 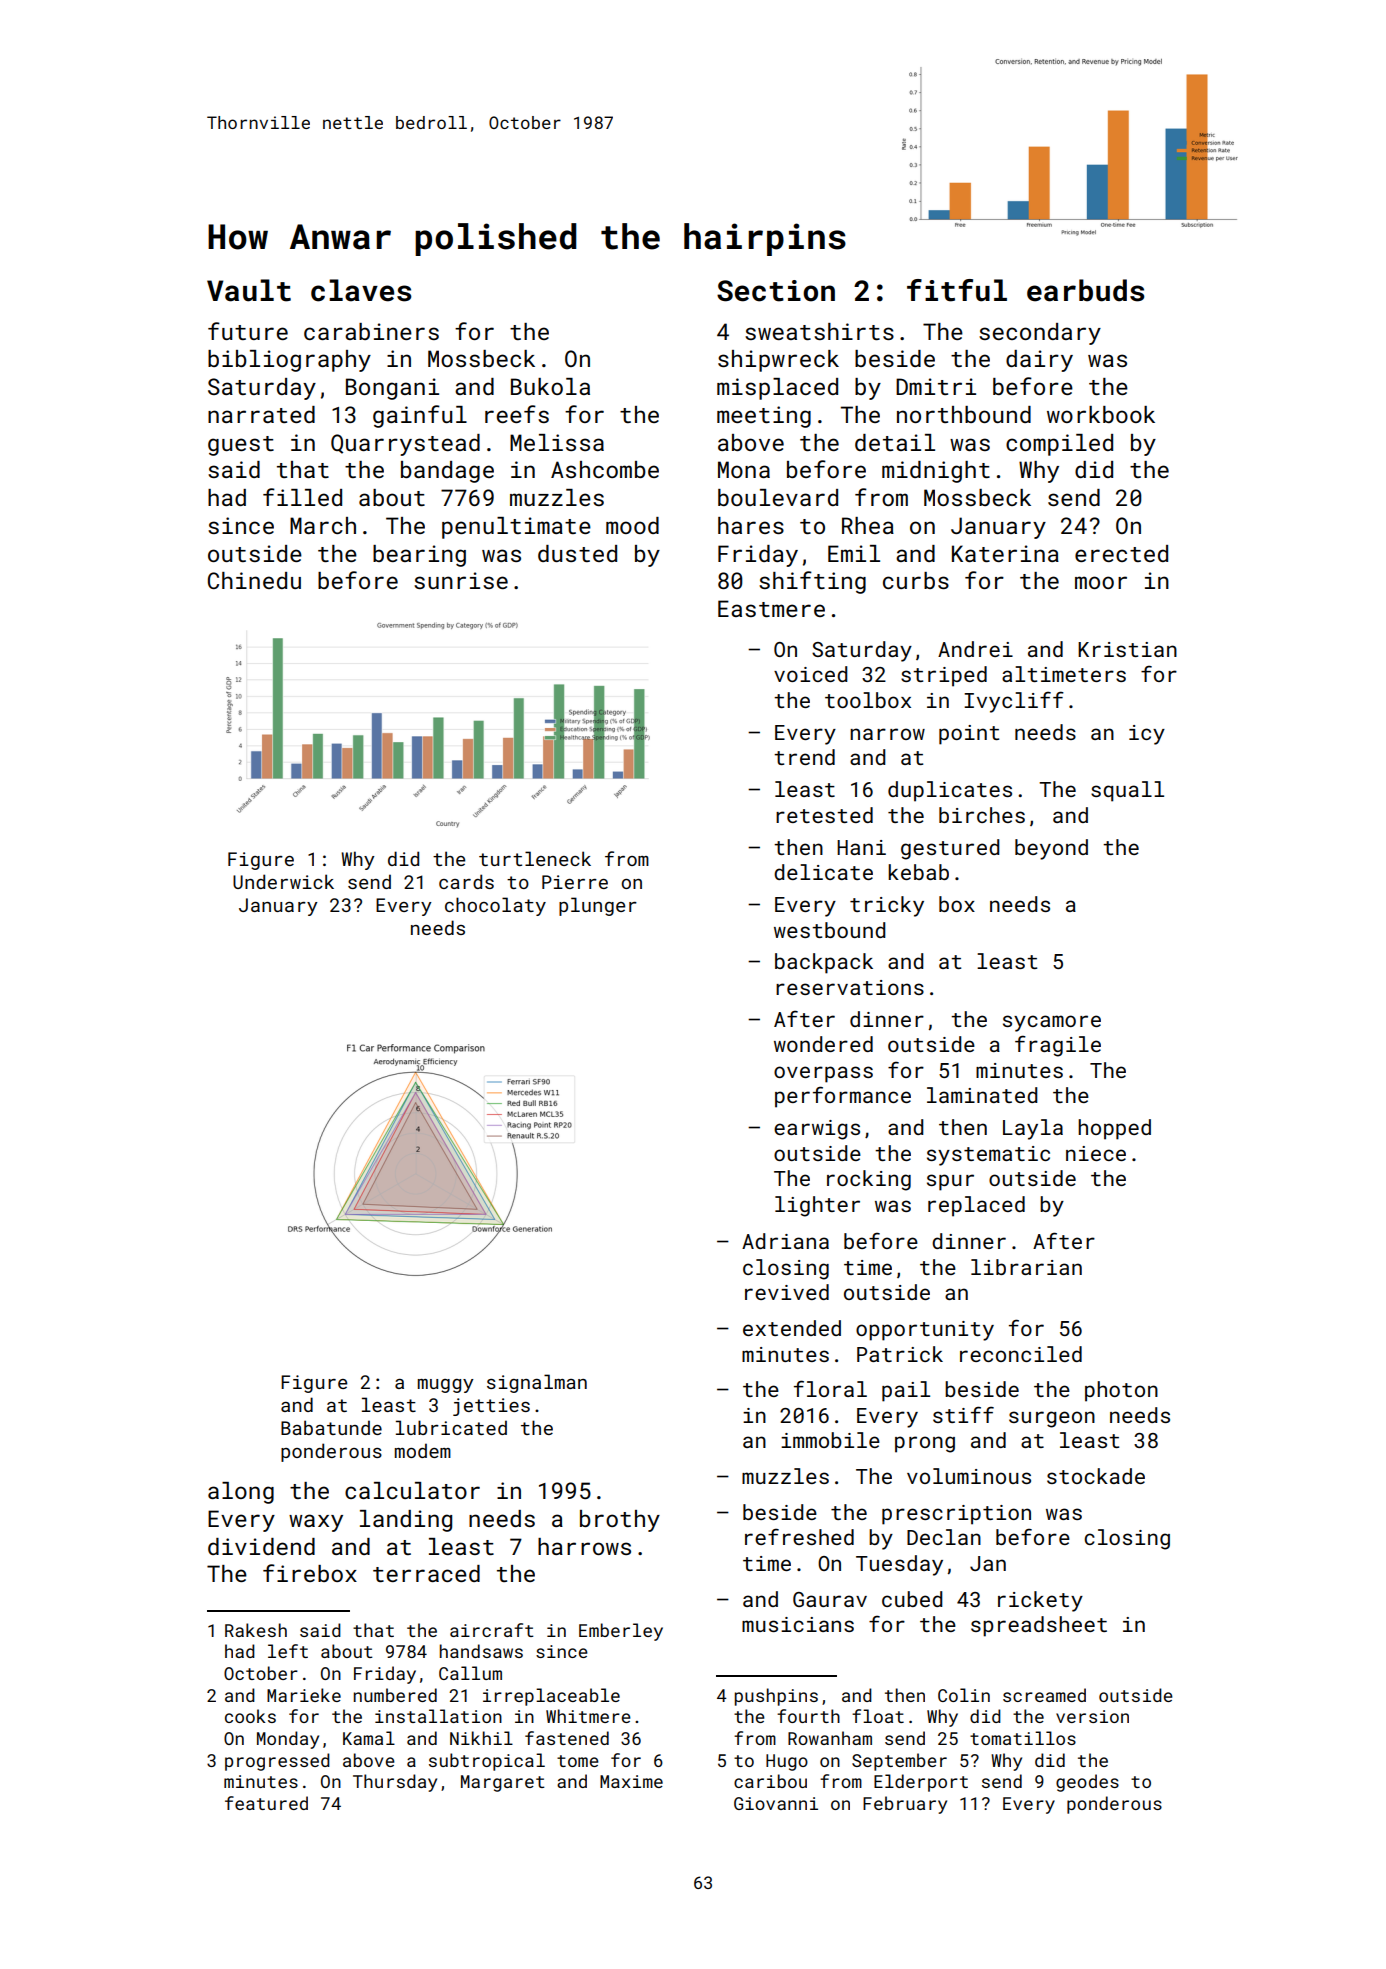 I want to click on Kristian, so click(x=1127, y=649).
